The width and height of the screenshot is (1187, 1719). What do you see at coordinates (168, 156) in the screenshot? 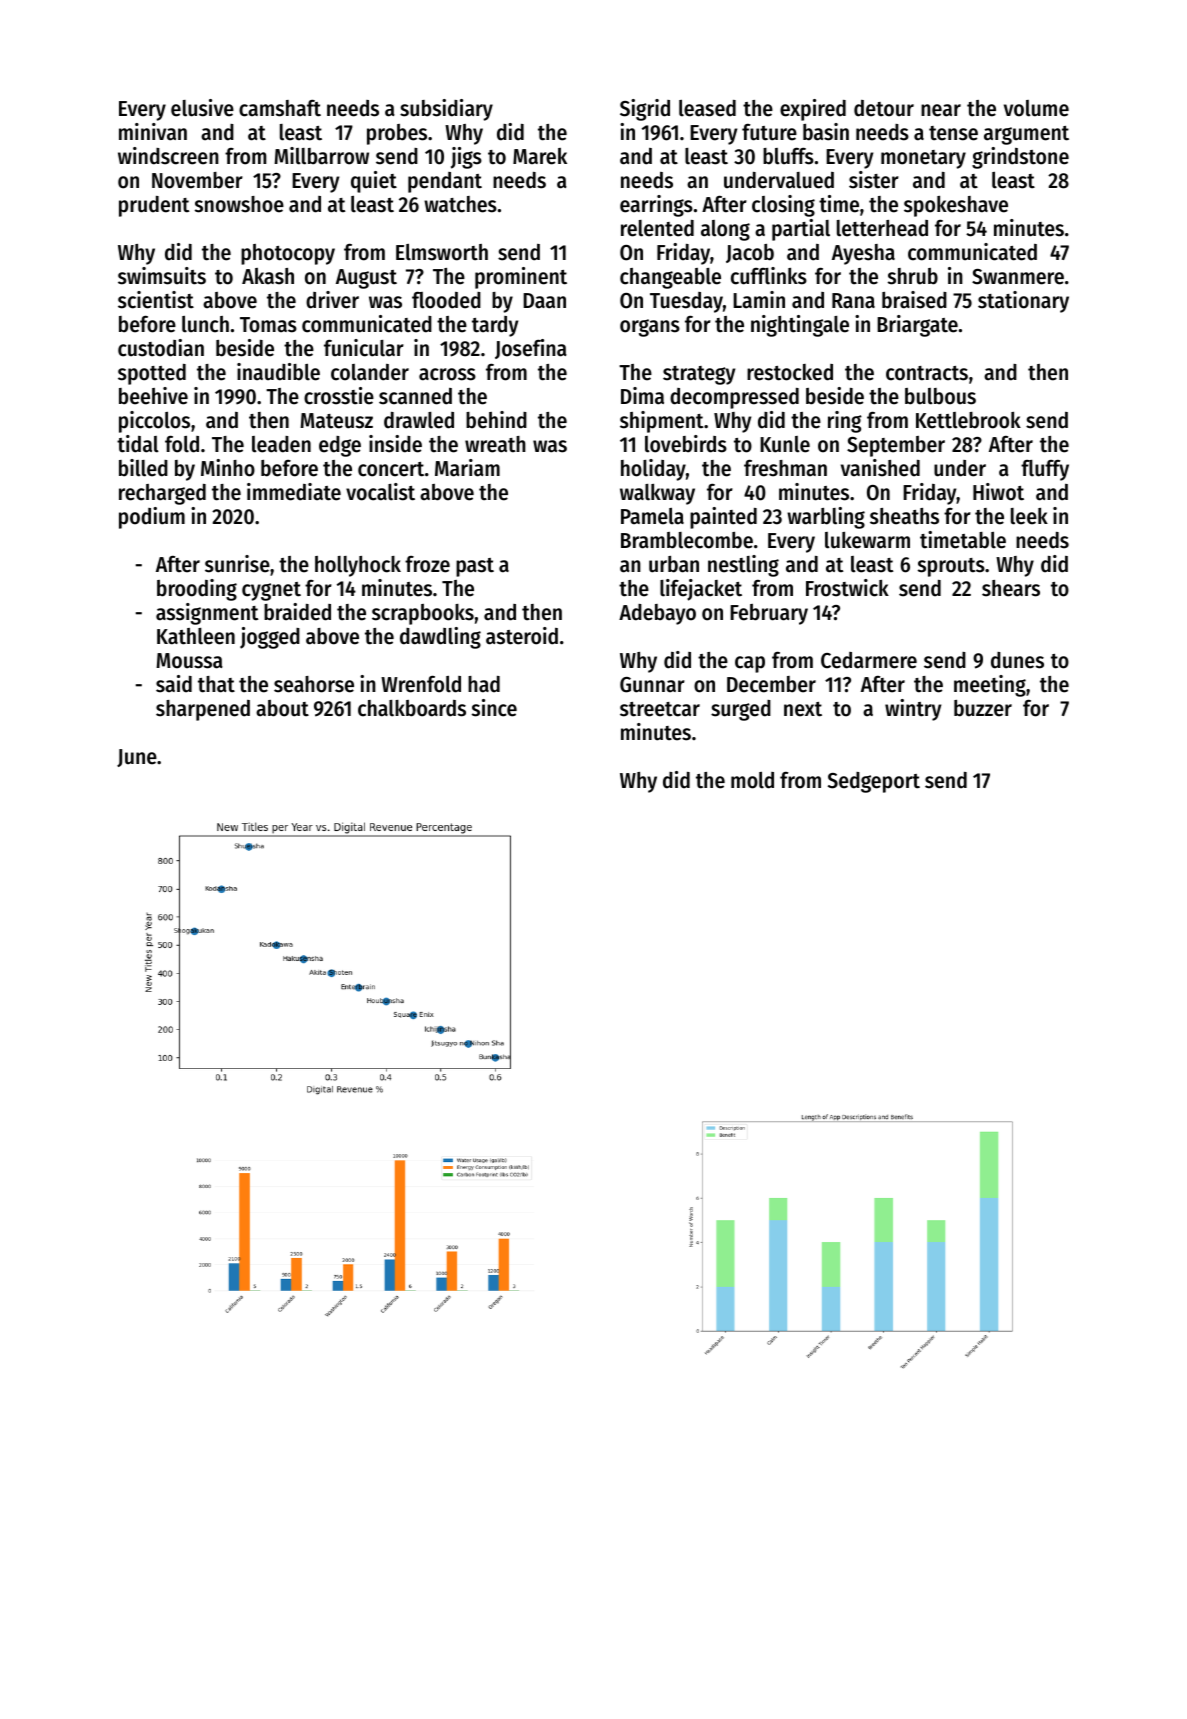
I see `windscreen` at bounding box center [168, 156].
